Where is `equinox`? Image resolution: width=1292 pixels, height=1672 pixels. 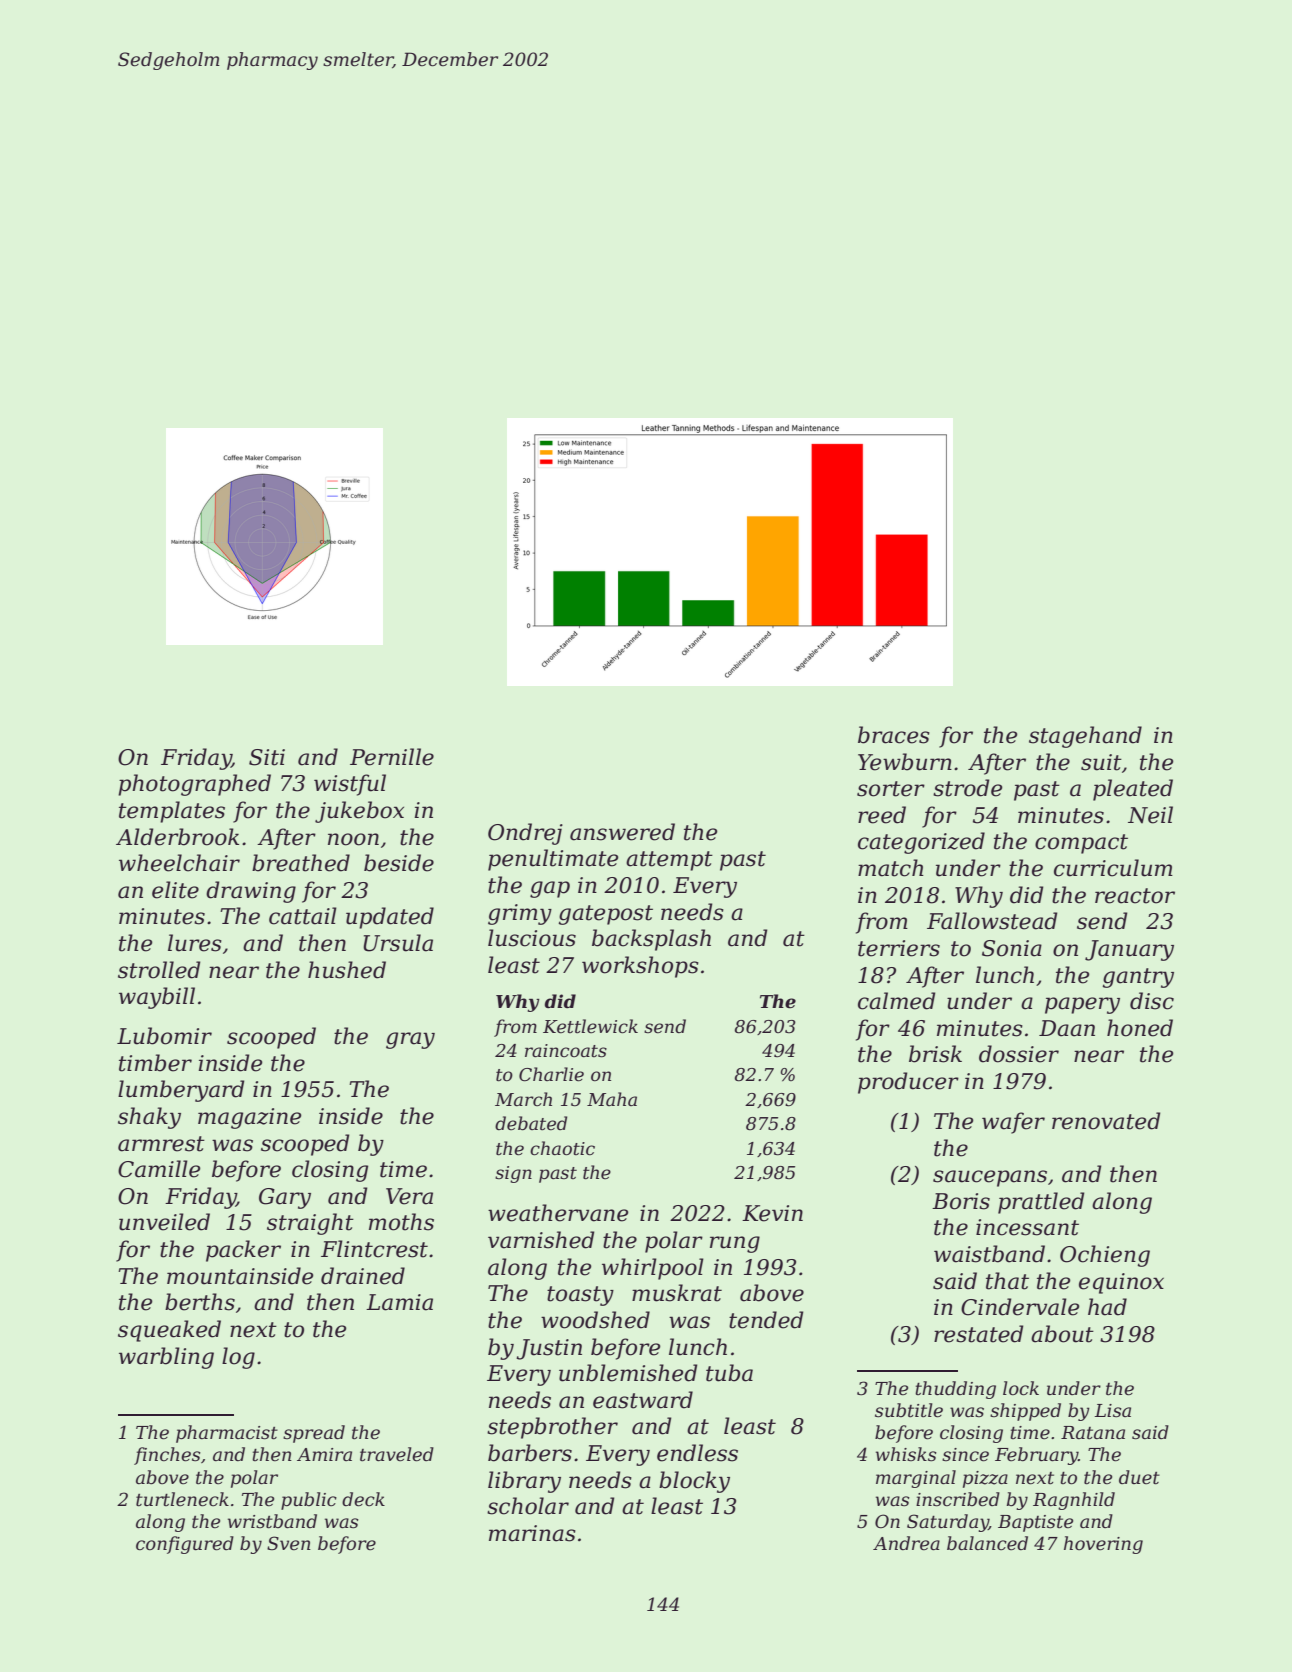
equinox is located at coordinates (1121, 1283).
